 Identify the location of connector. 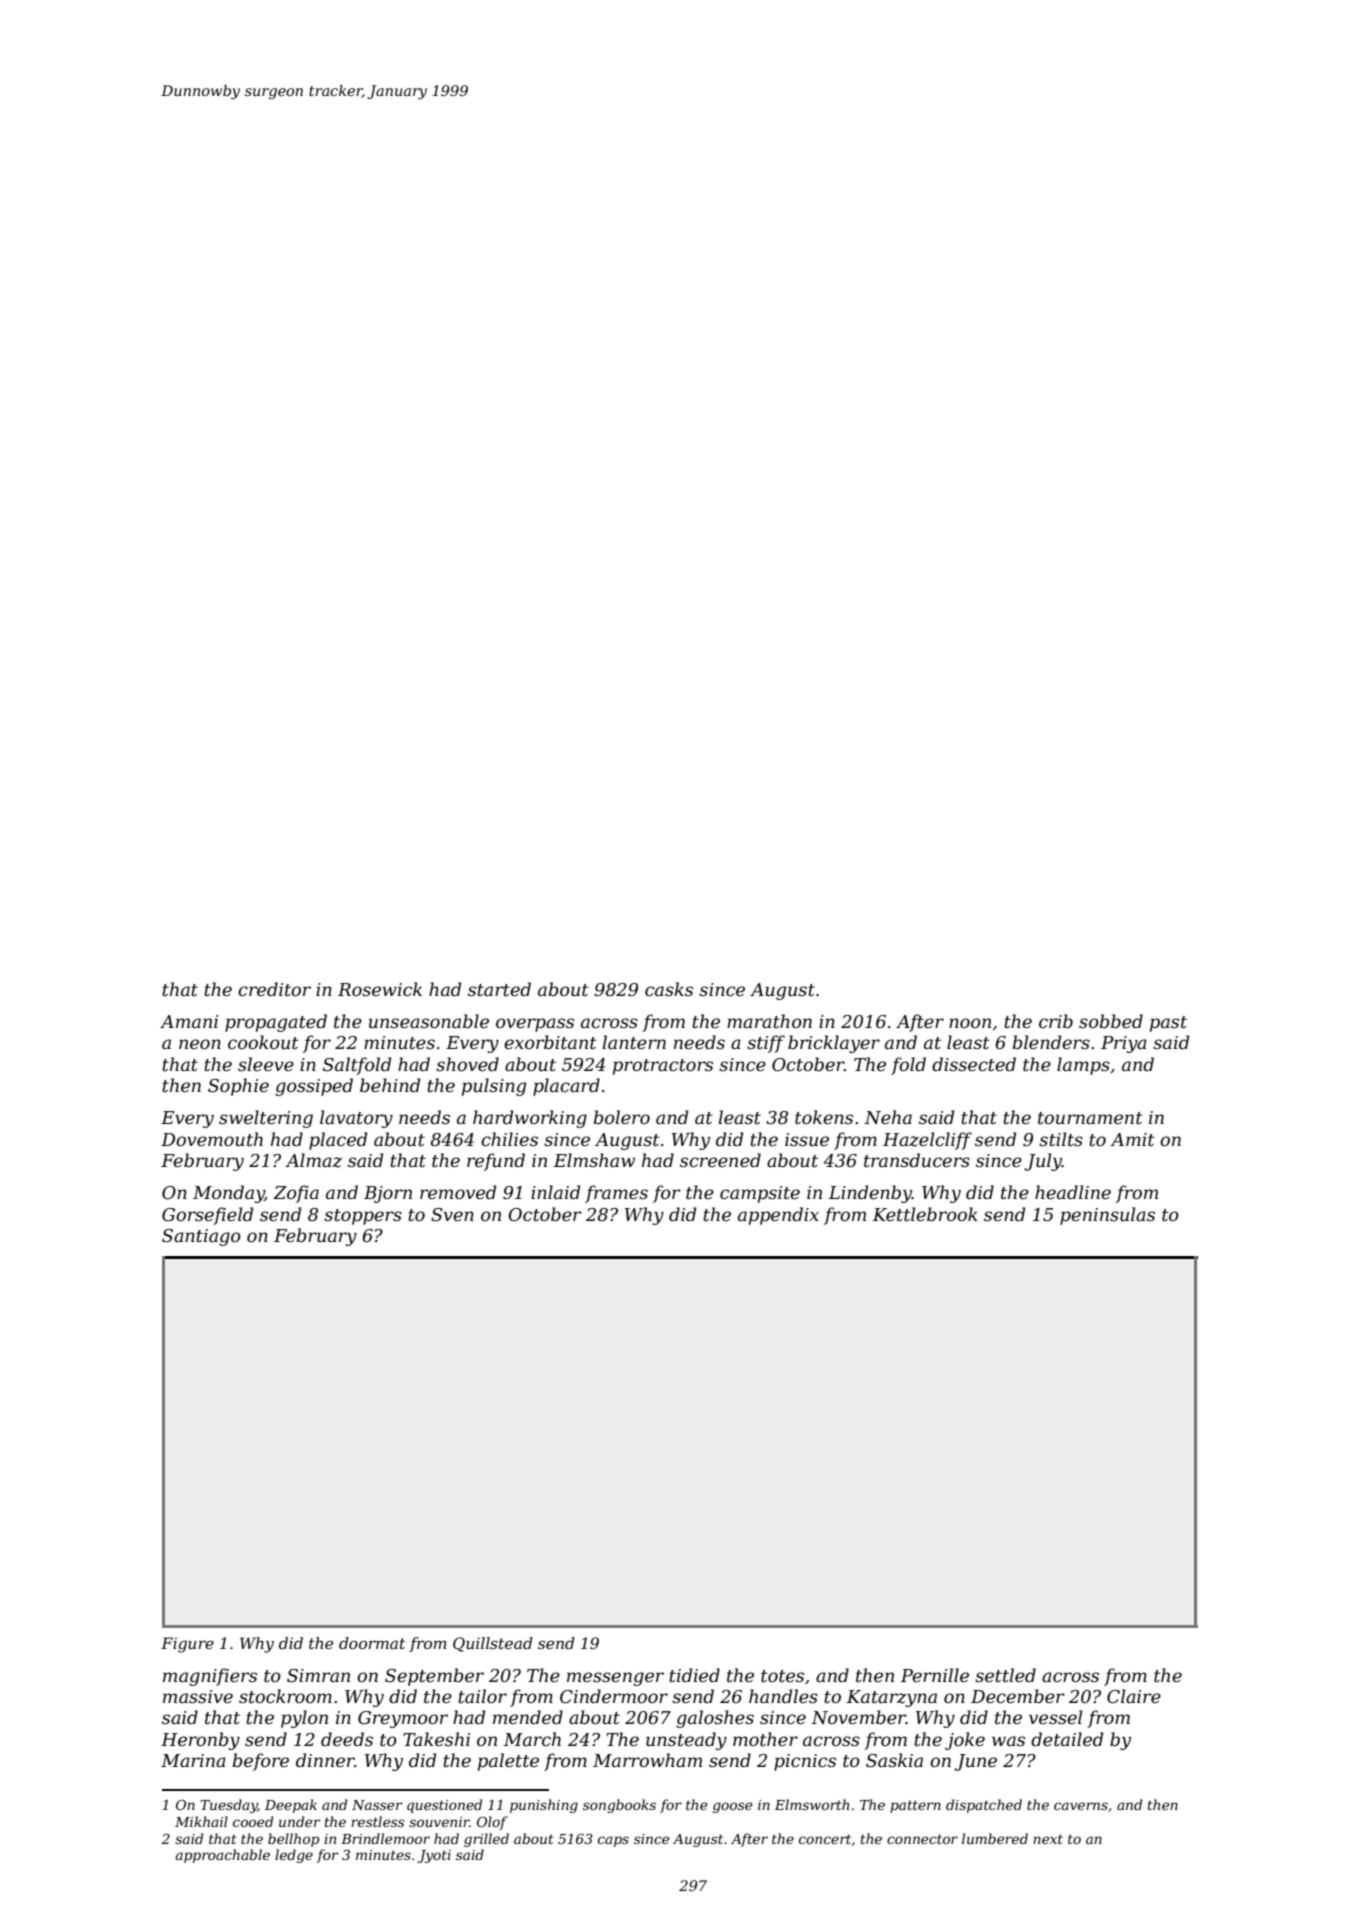
(922, 1839).
